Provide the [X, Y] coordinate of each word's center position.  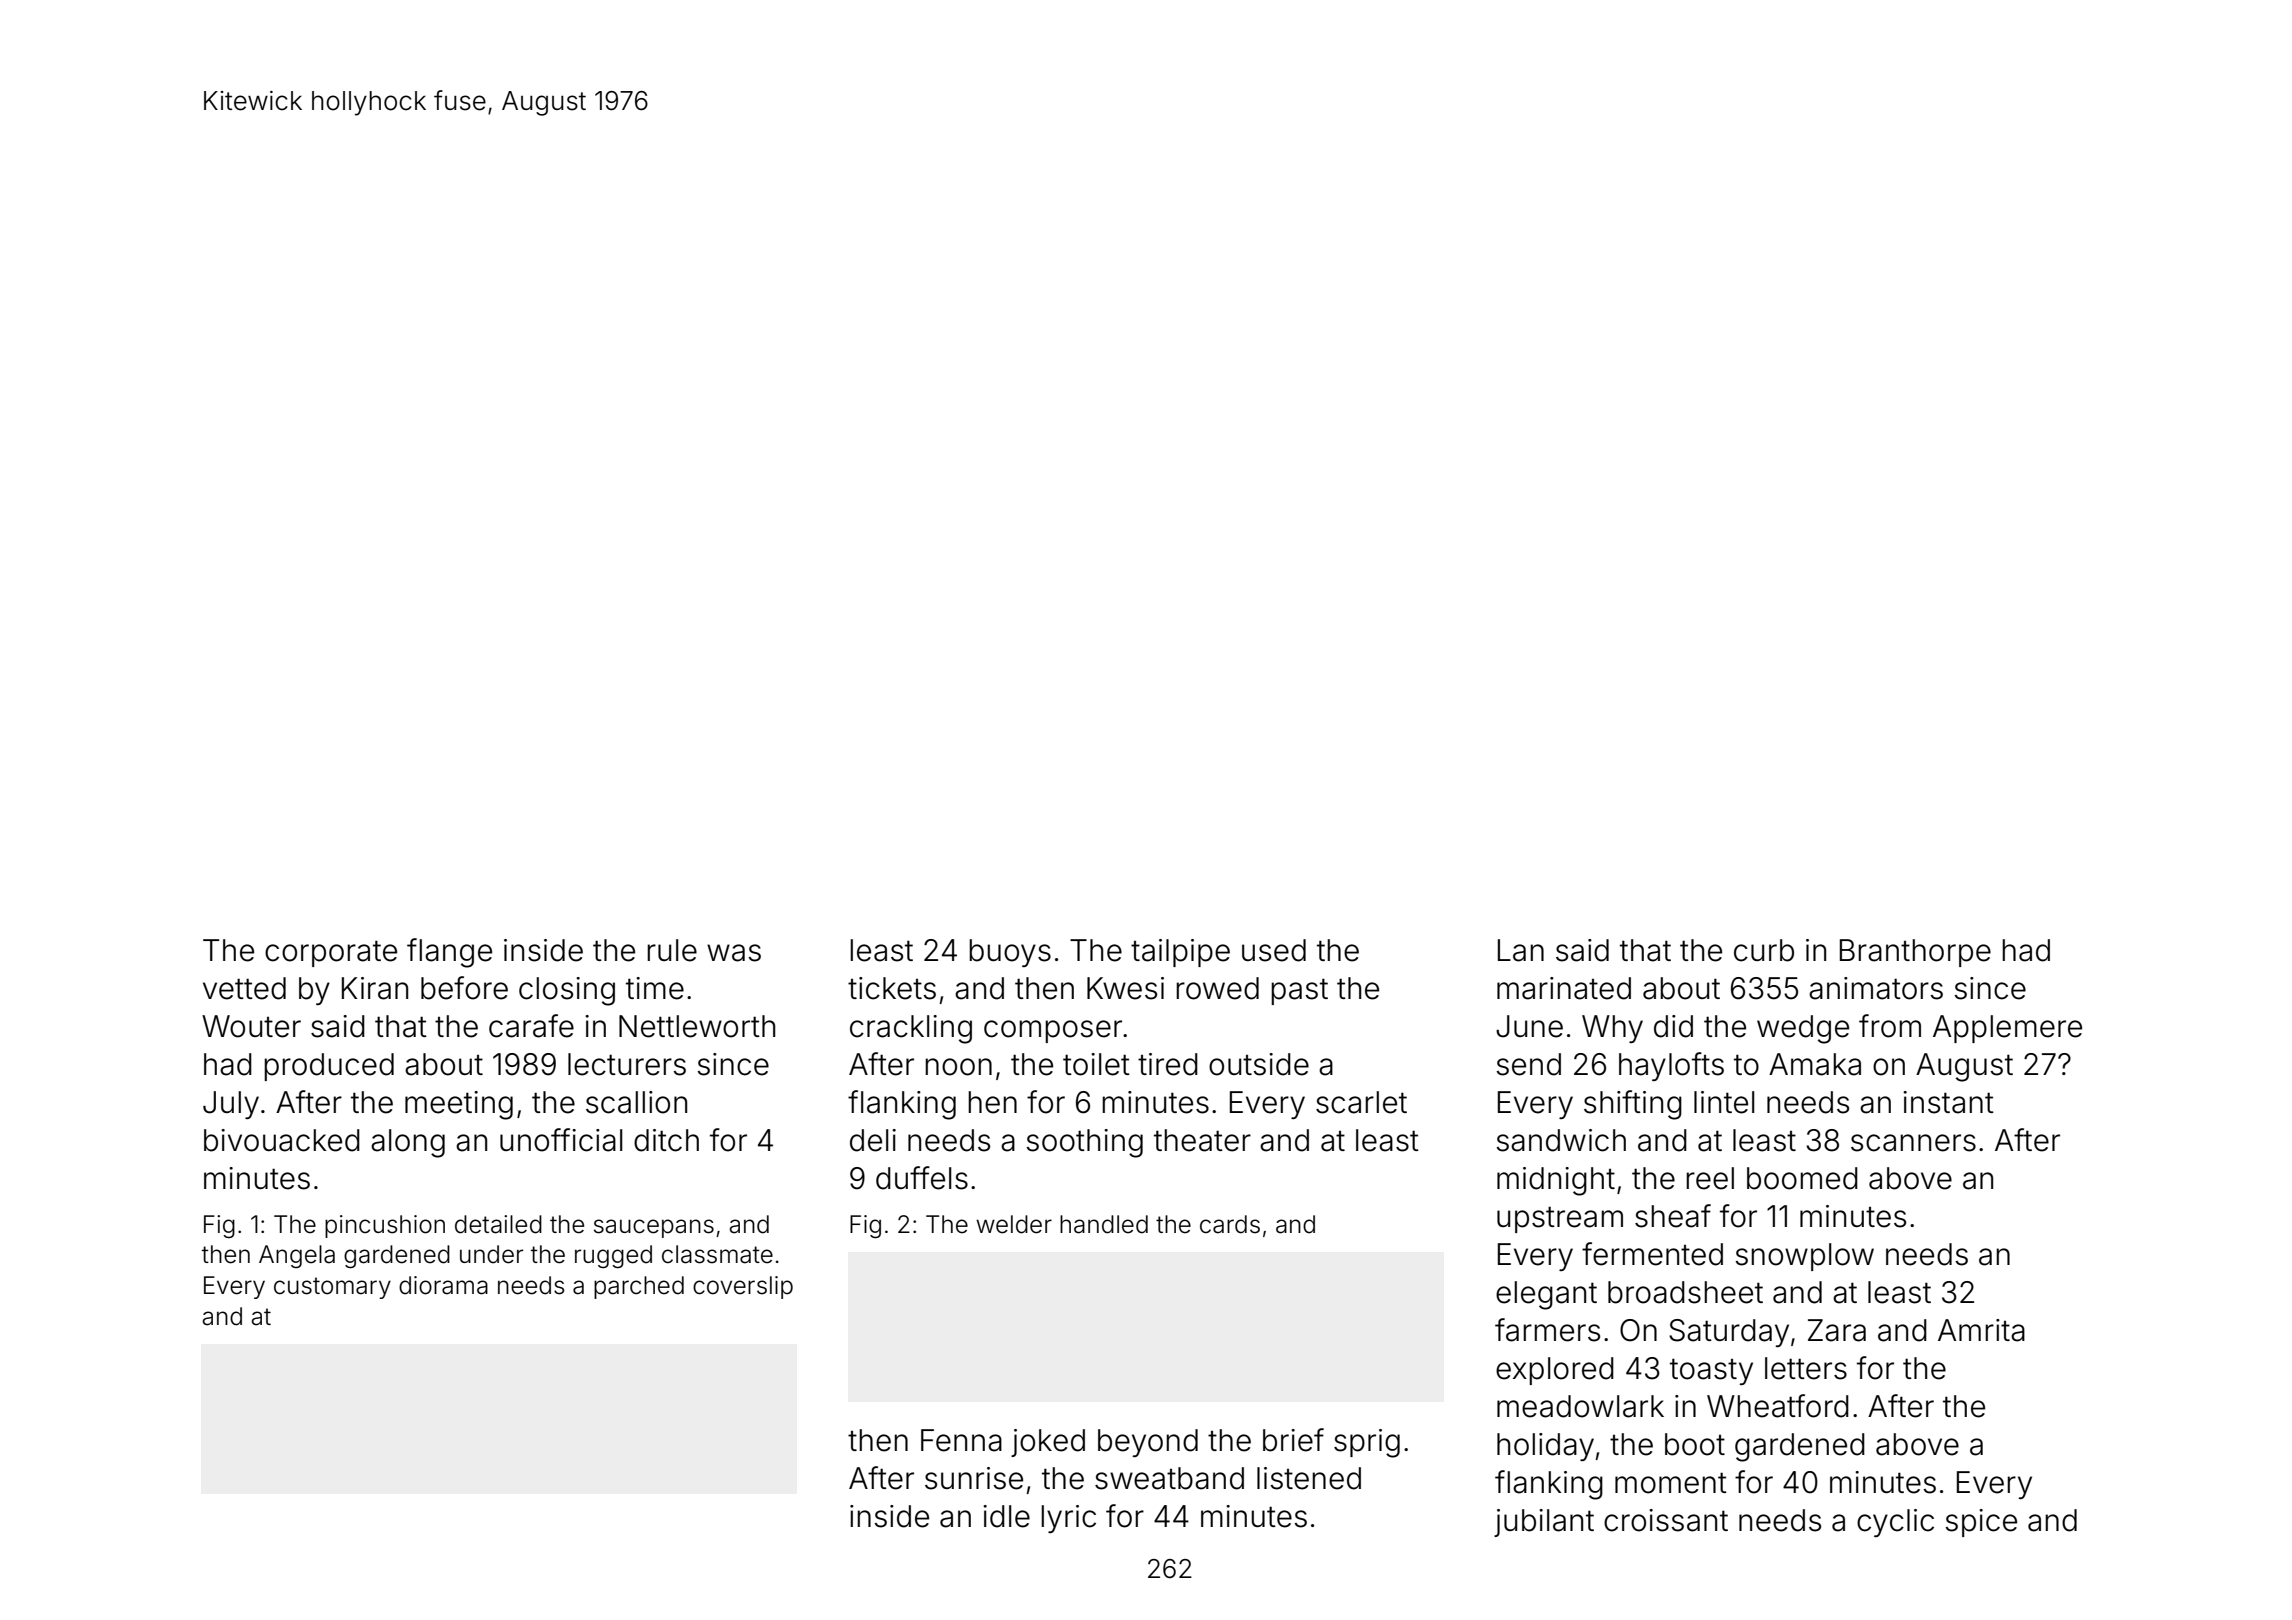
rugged [613, 1256]
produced [329, 1067]
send [1528, 1064]
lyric [1068, 1519]
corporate [331, 953]
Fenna [961, 1440]
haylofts [1671, 1066]
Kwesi [1125, 988]
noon [958, 1067]
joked [1048, 1443]
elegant [1546, 1295]
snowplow [1804, 1257]
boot [1695, 1444]
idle [1006, 1516]
